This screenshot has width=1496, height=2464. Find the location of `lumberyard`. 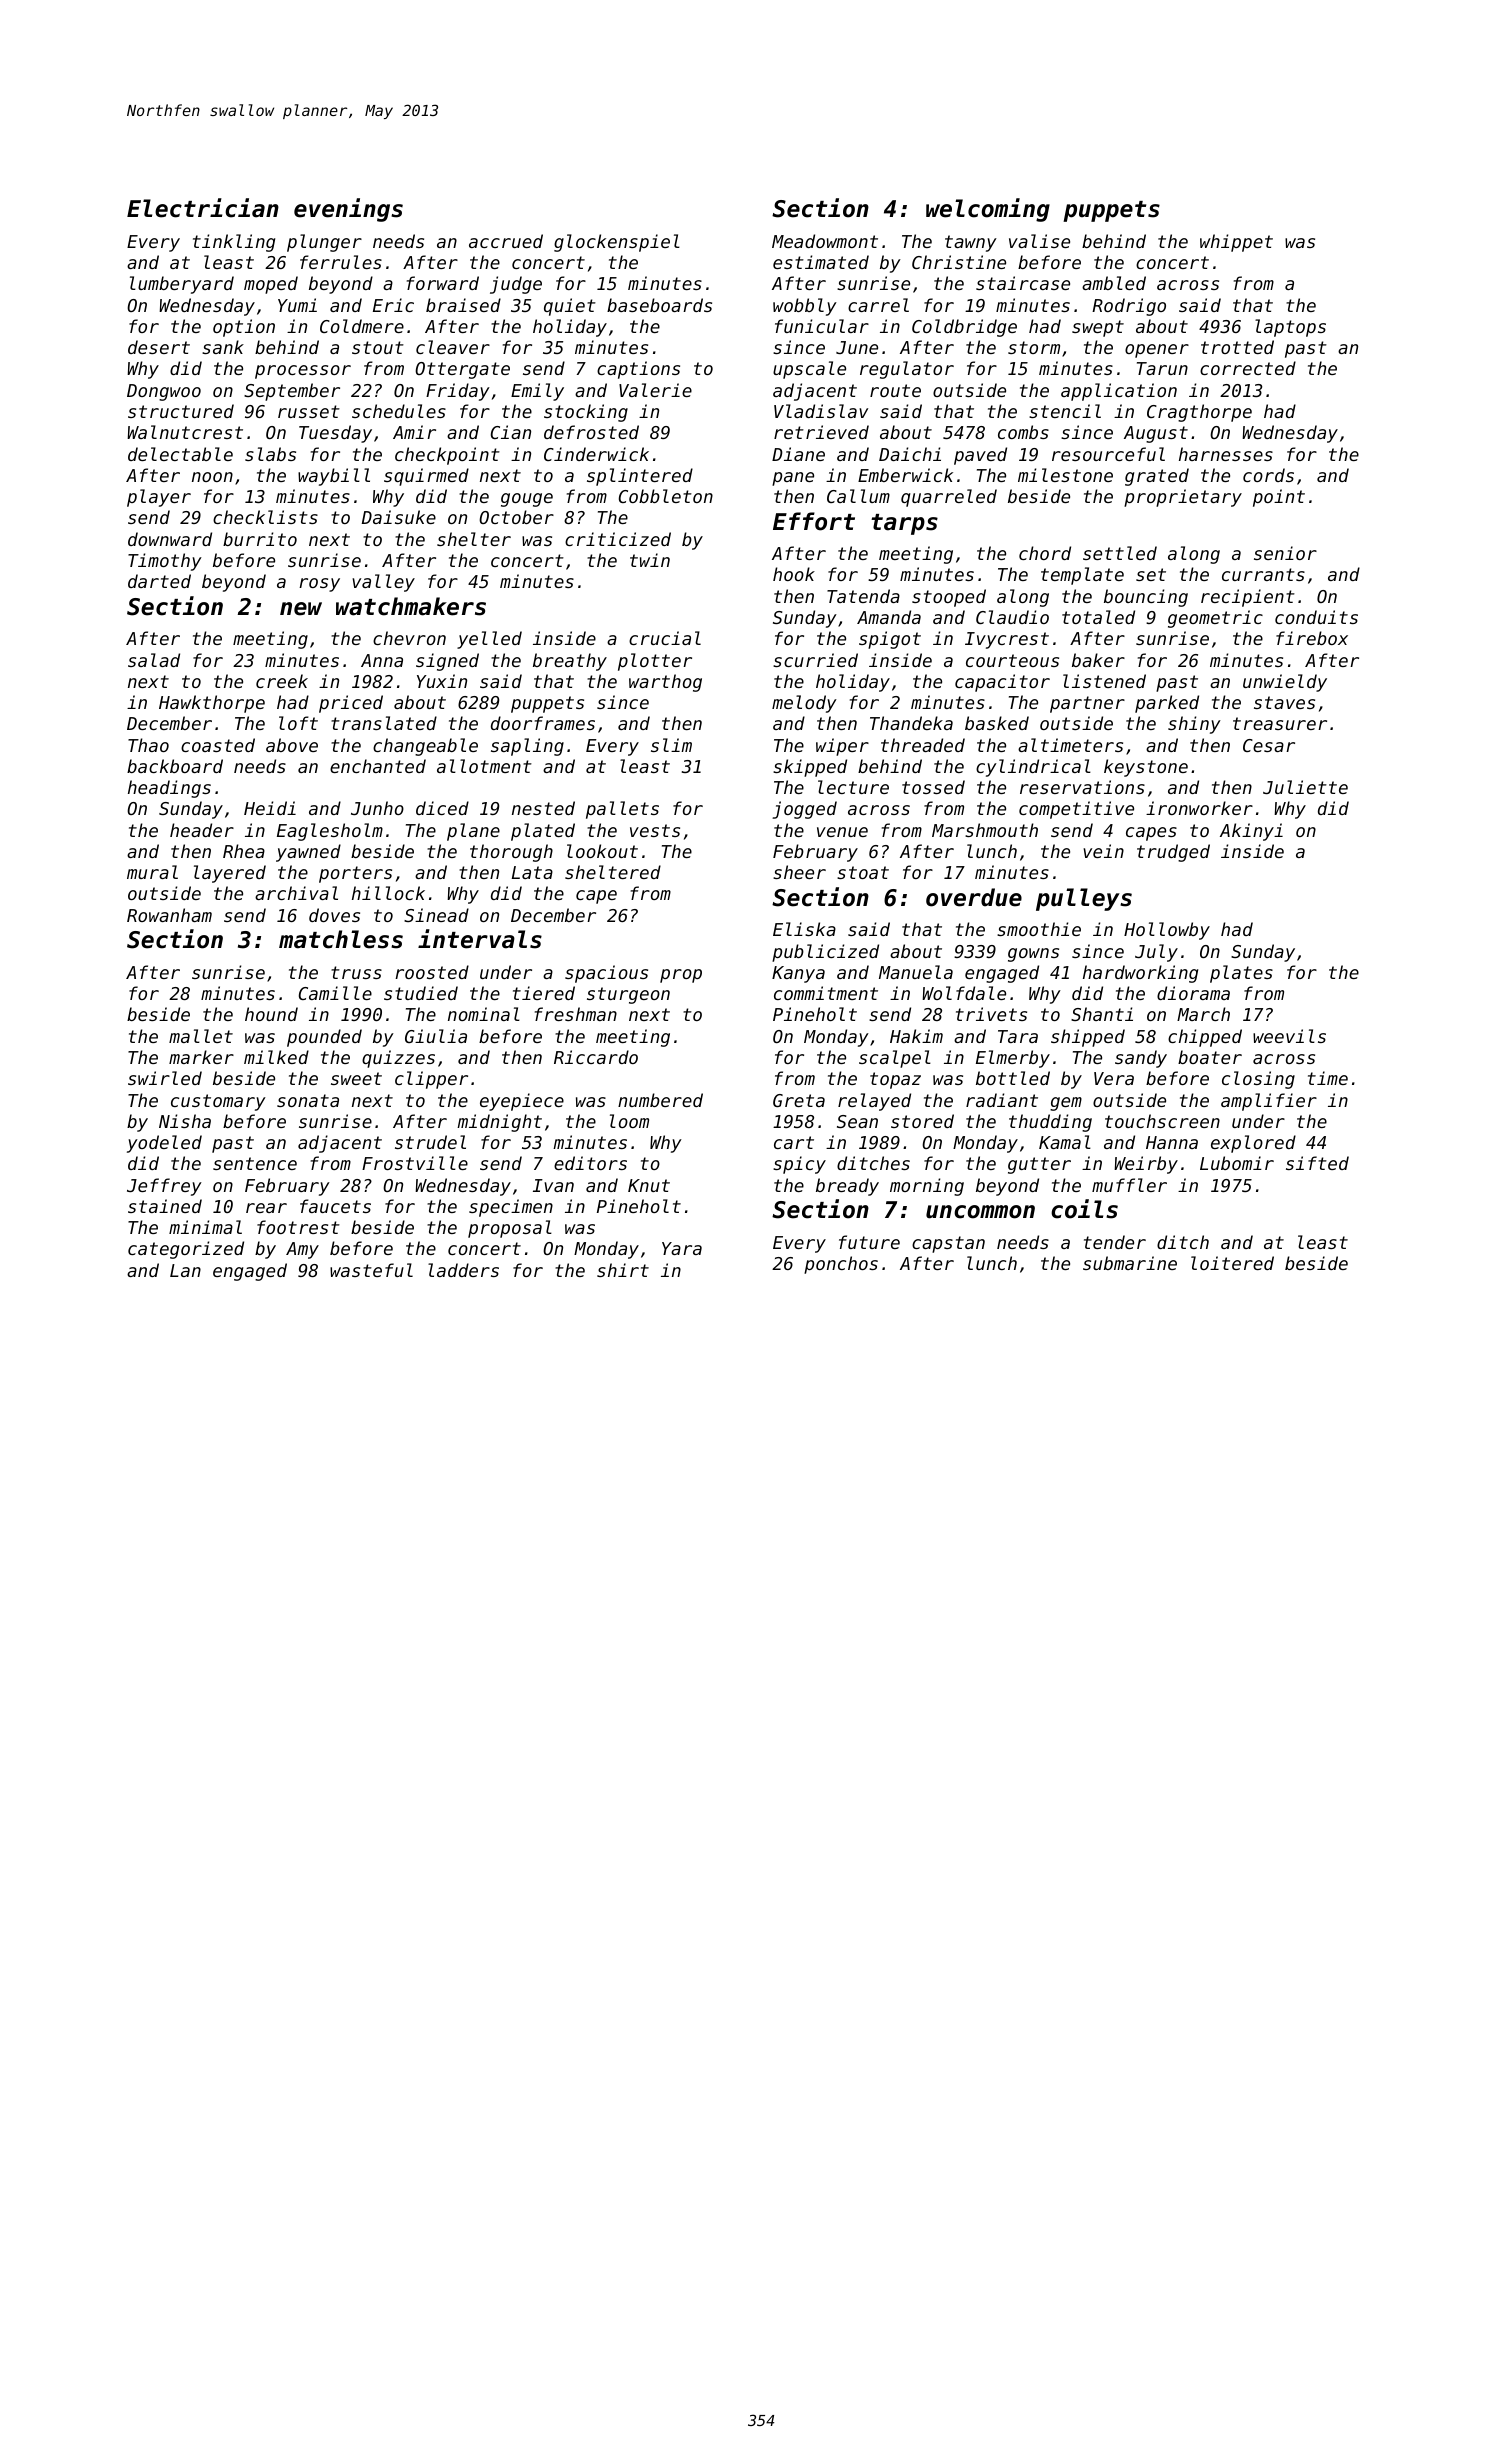

lumberyard is located at coordinates (182, 285).
